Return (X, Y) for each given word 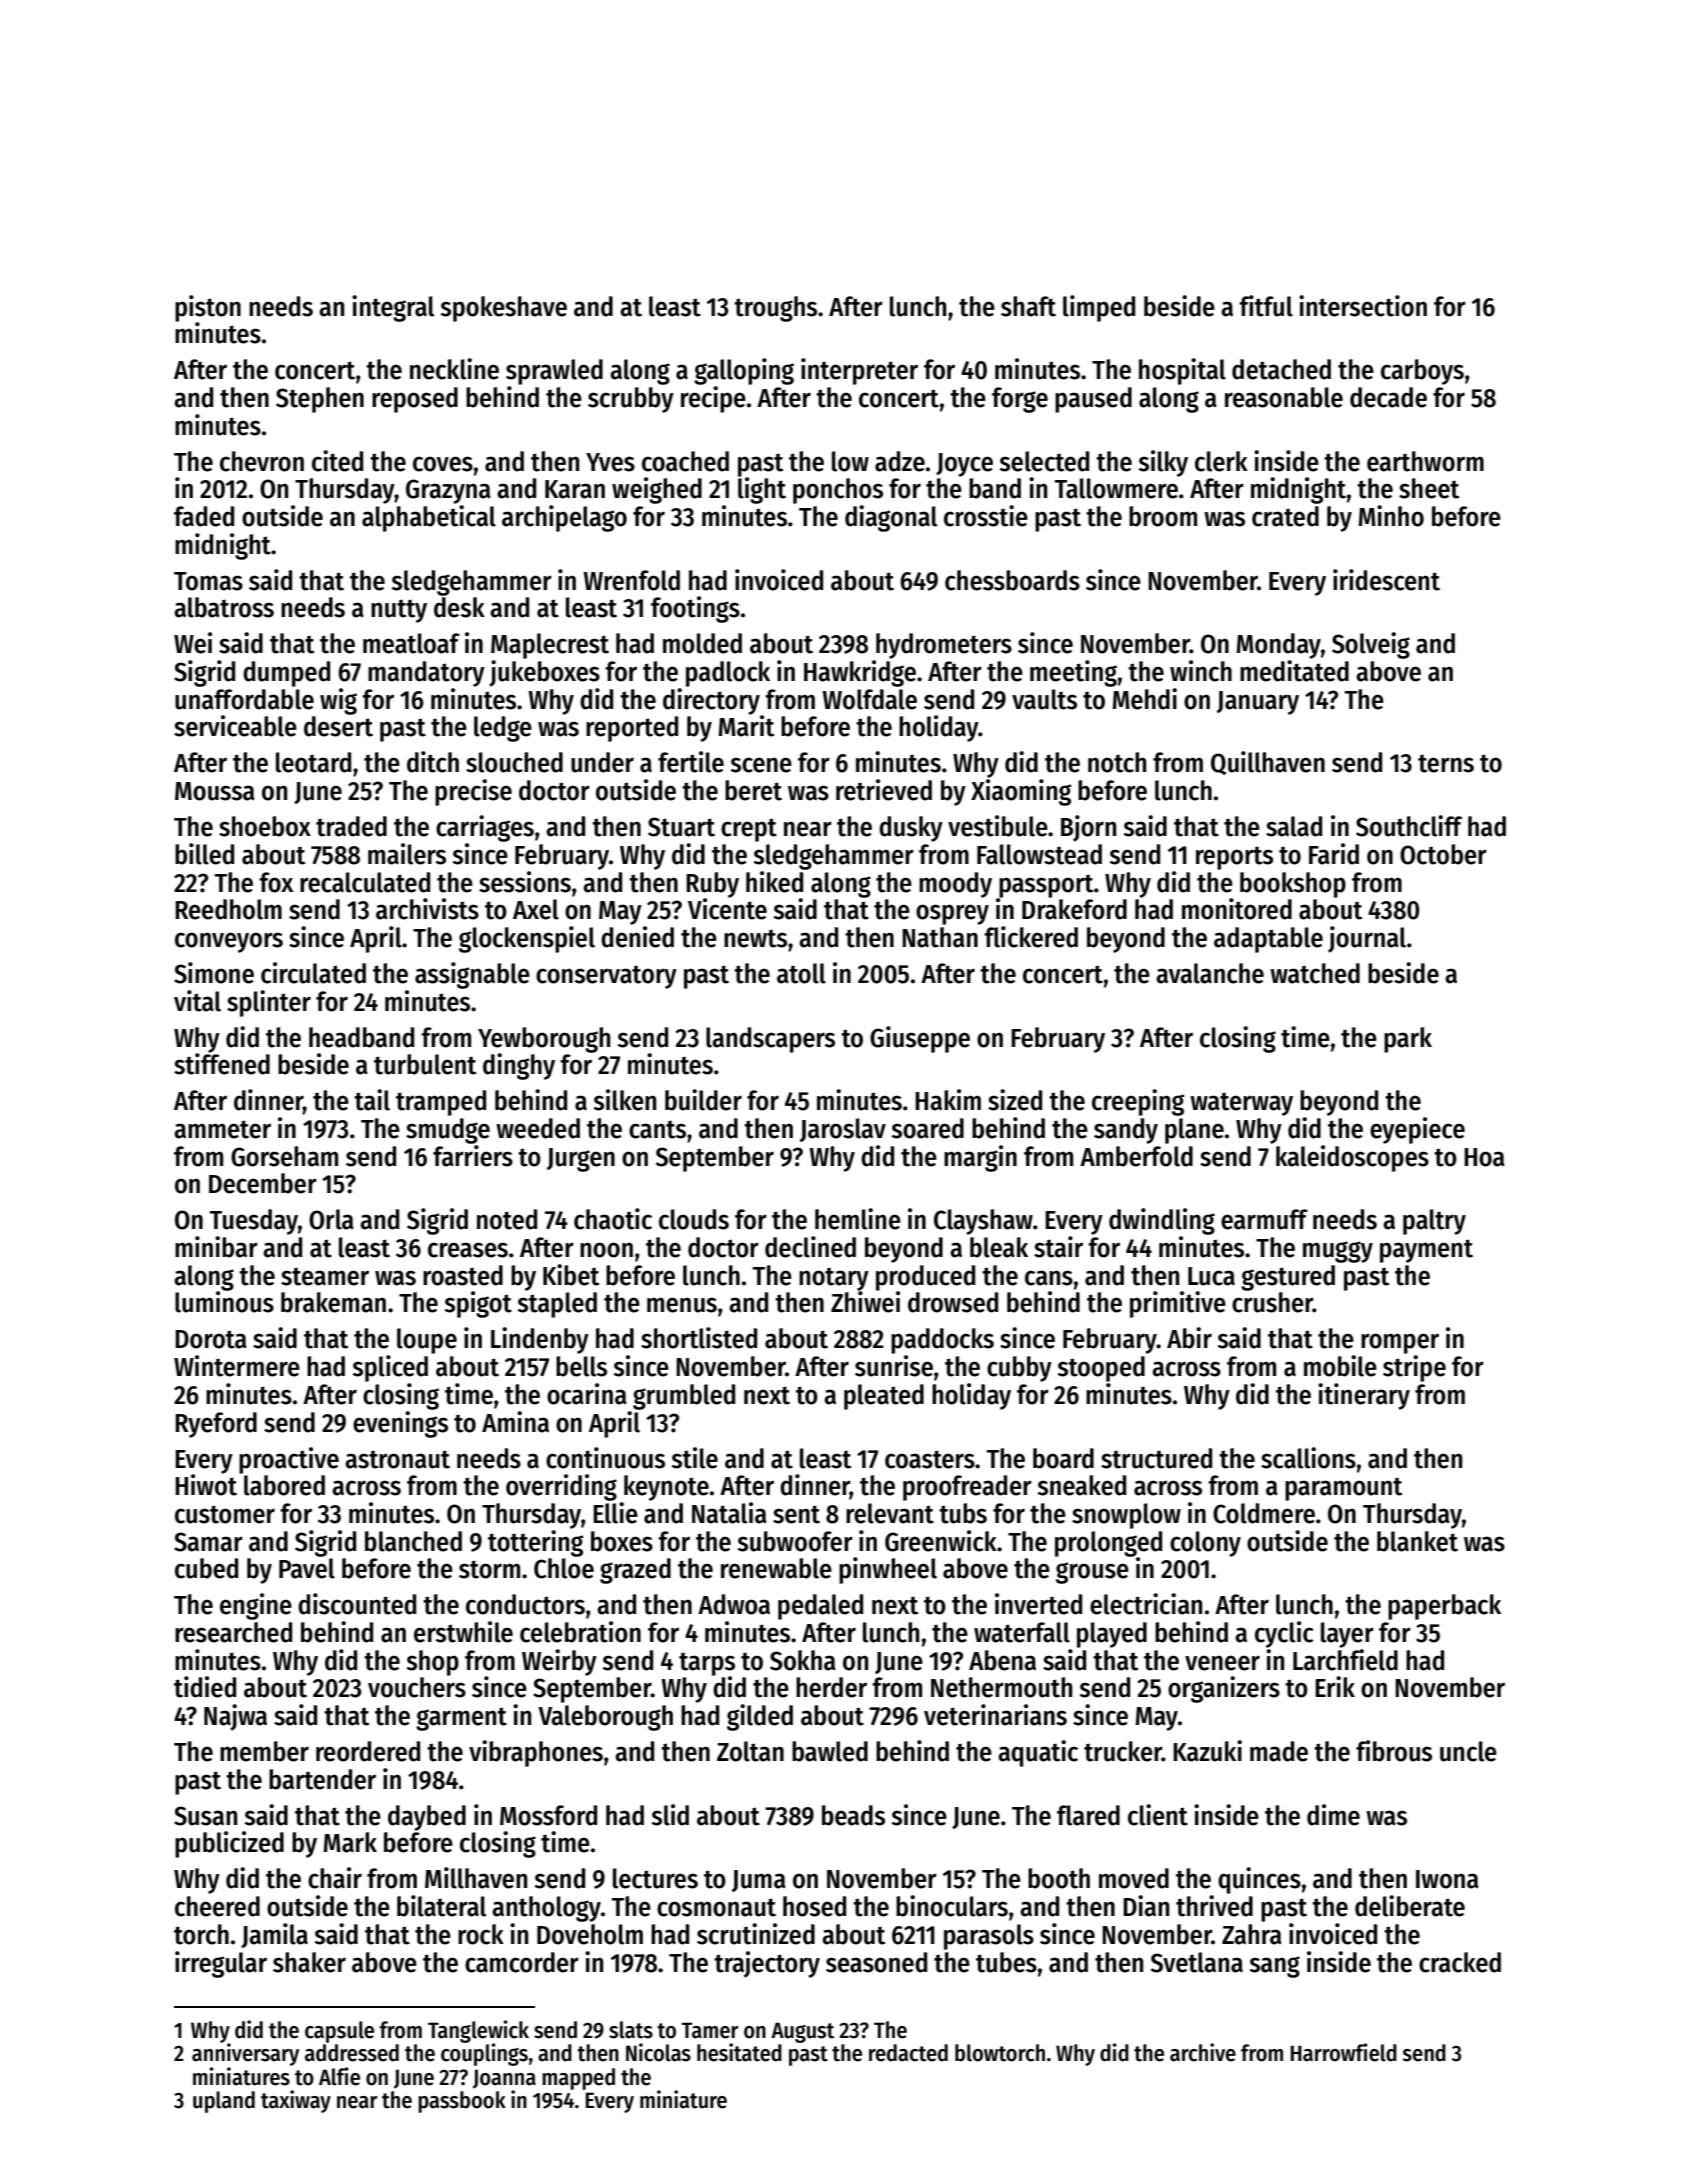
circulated (313, 973)
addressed (352, 2053)
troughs (775, 309)
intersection (1363, 306)
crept (749, 830)
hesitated (739, 2052)
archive (1203, 2052)
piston (208, 308)
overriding (561, 1487)
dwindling (1162, 1221)
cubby (1019, 1369)
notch (1117, 762)
